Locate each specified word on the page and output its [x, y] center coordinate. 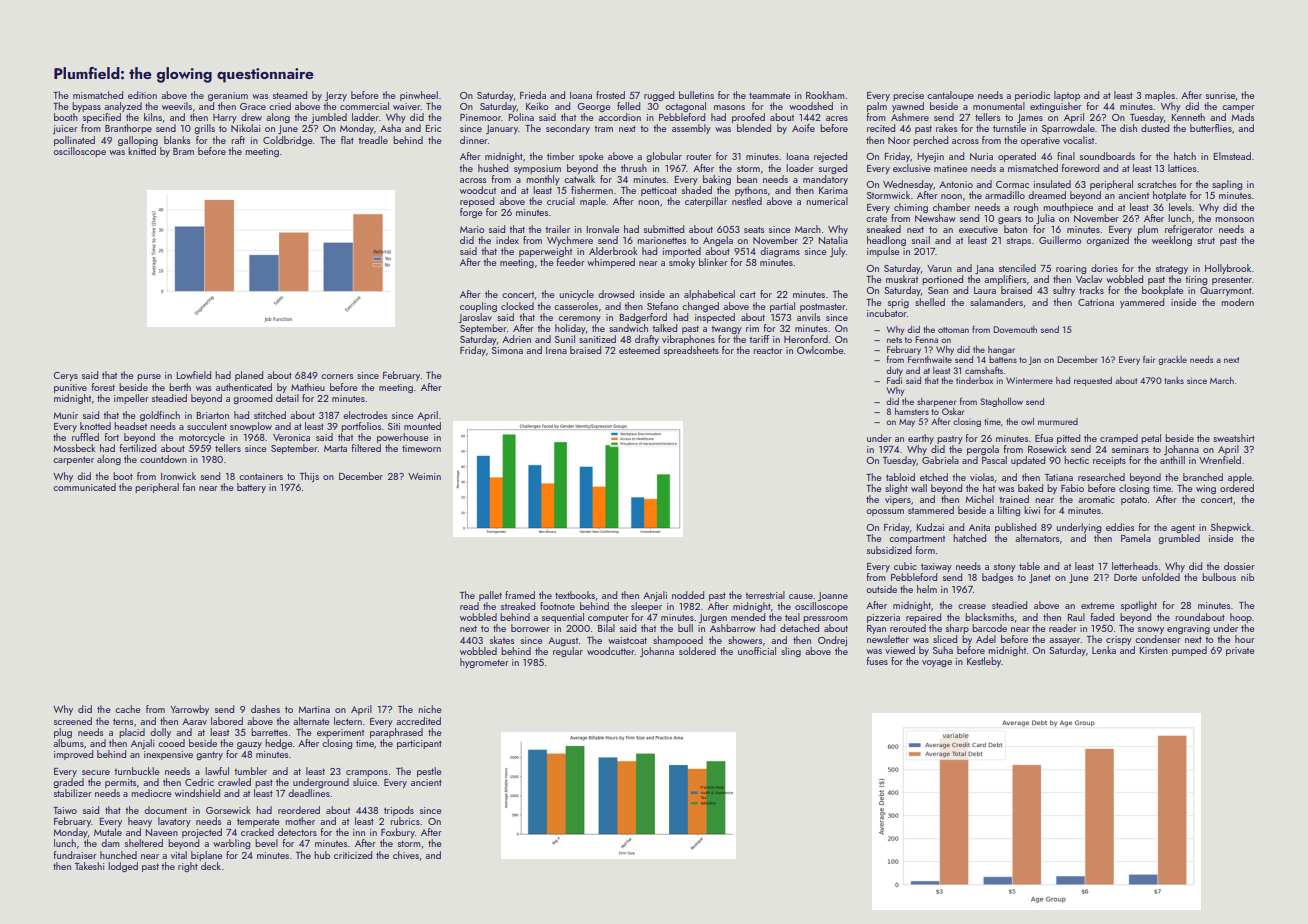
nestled [747, 201]
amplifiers [1005, 280]
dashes [265, 709]
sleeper [646, 607]
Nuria [981, 156]
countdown [163, 459]
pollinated [74, 141]
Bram [183, 151]
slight [896, 489]
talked [665, 328]
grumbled [1179, 539]
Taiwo [65, 810]
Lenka [1104, 650]
